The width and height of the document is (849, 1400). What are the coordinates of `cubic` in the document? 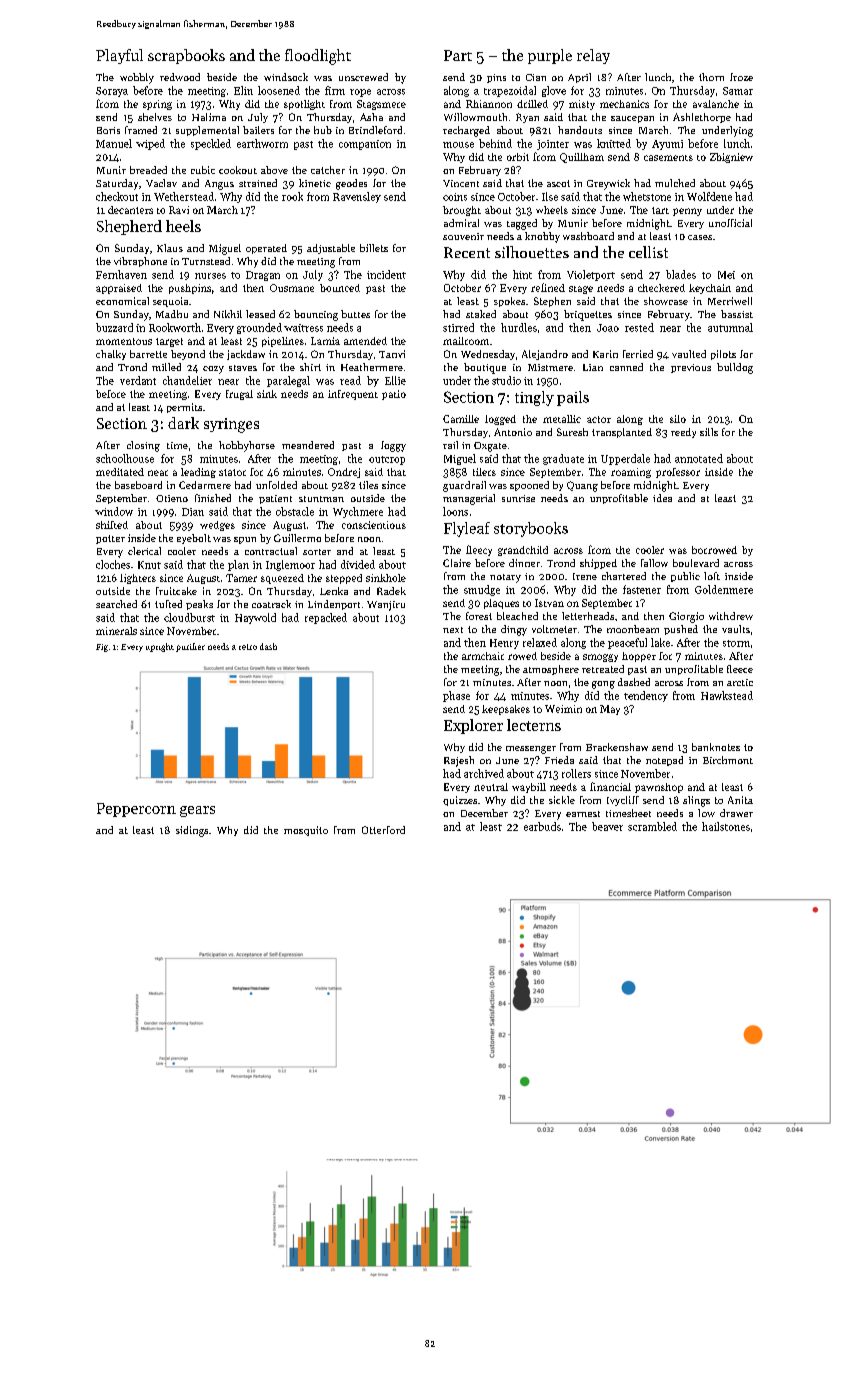 It's located at (203, 170).
